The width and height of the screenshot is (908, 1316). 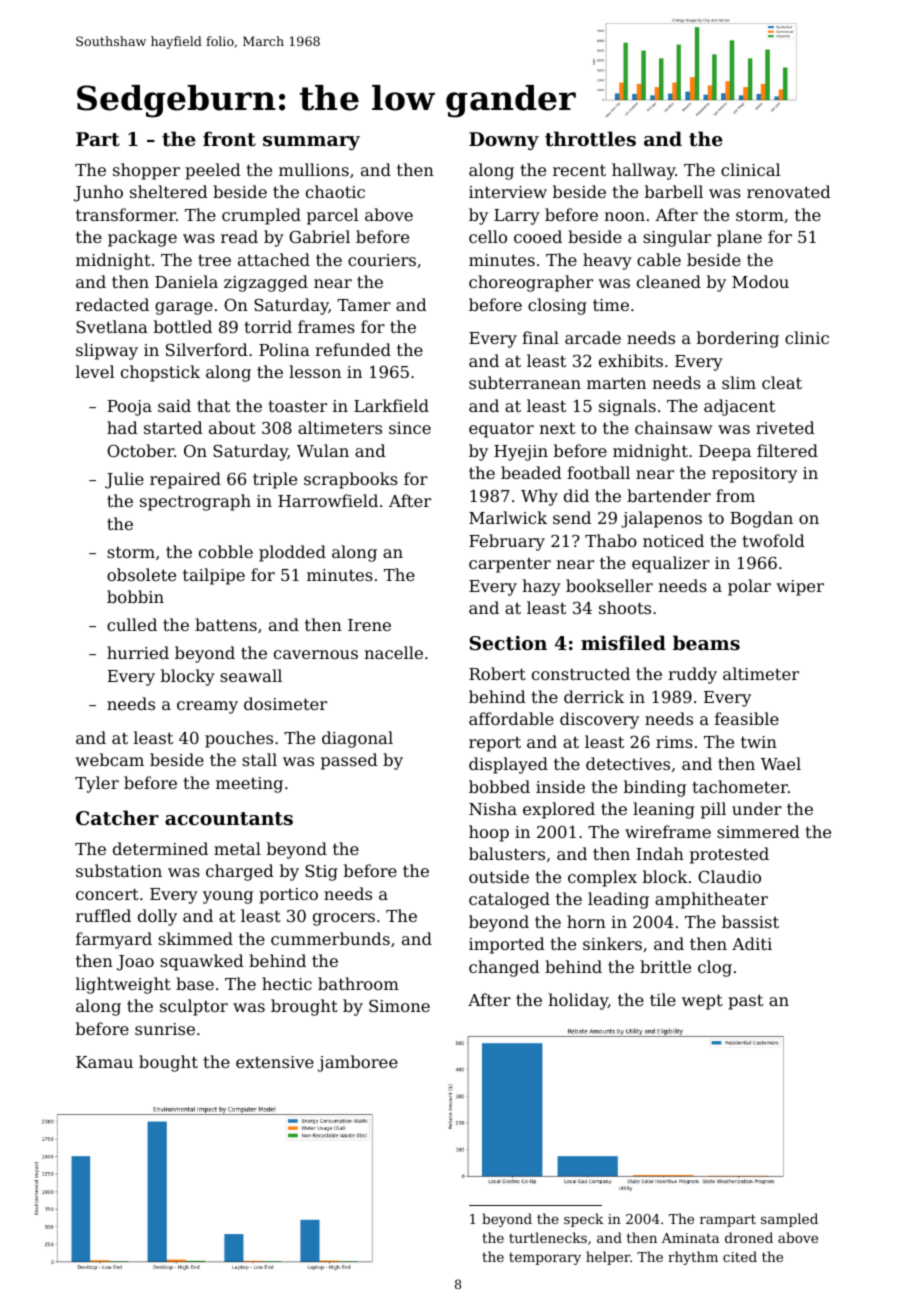 What do you see at coordinates (525, 382) in the screenshot?
I see `subterranean` at bounding box center [525, 382].
